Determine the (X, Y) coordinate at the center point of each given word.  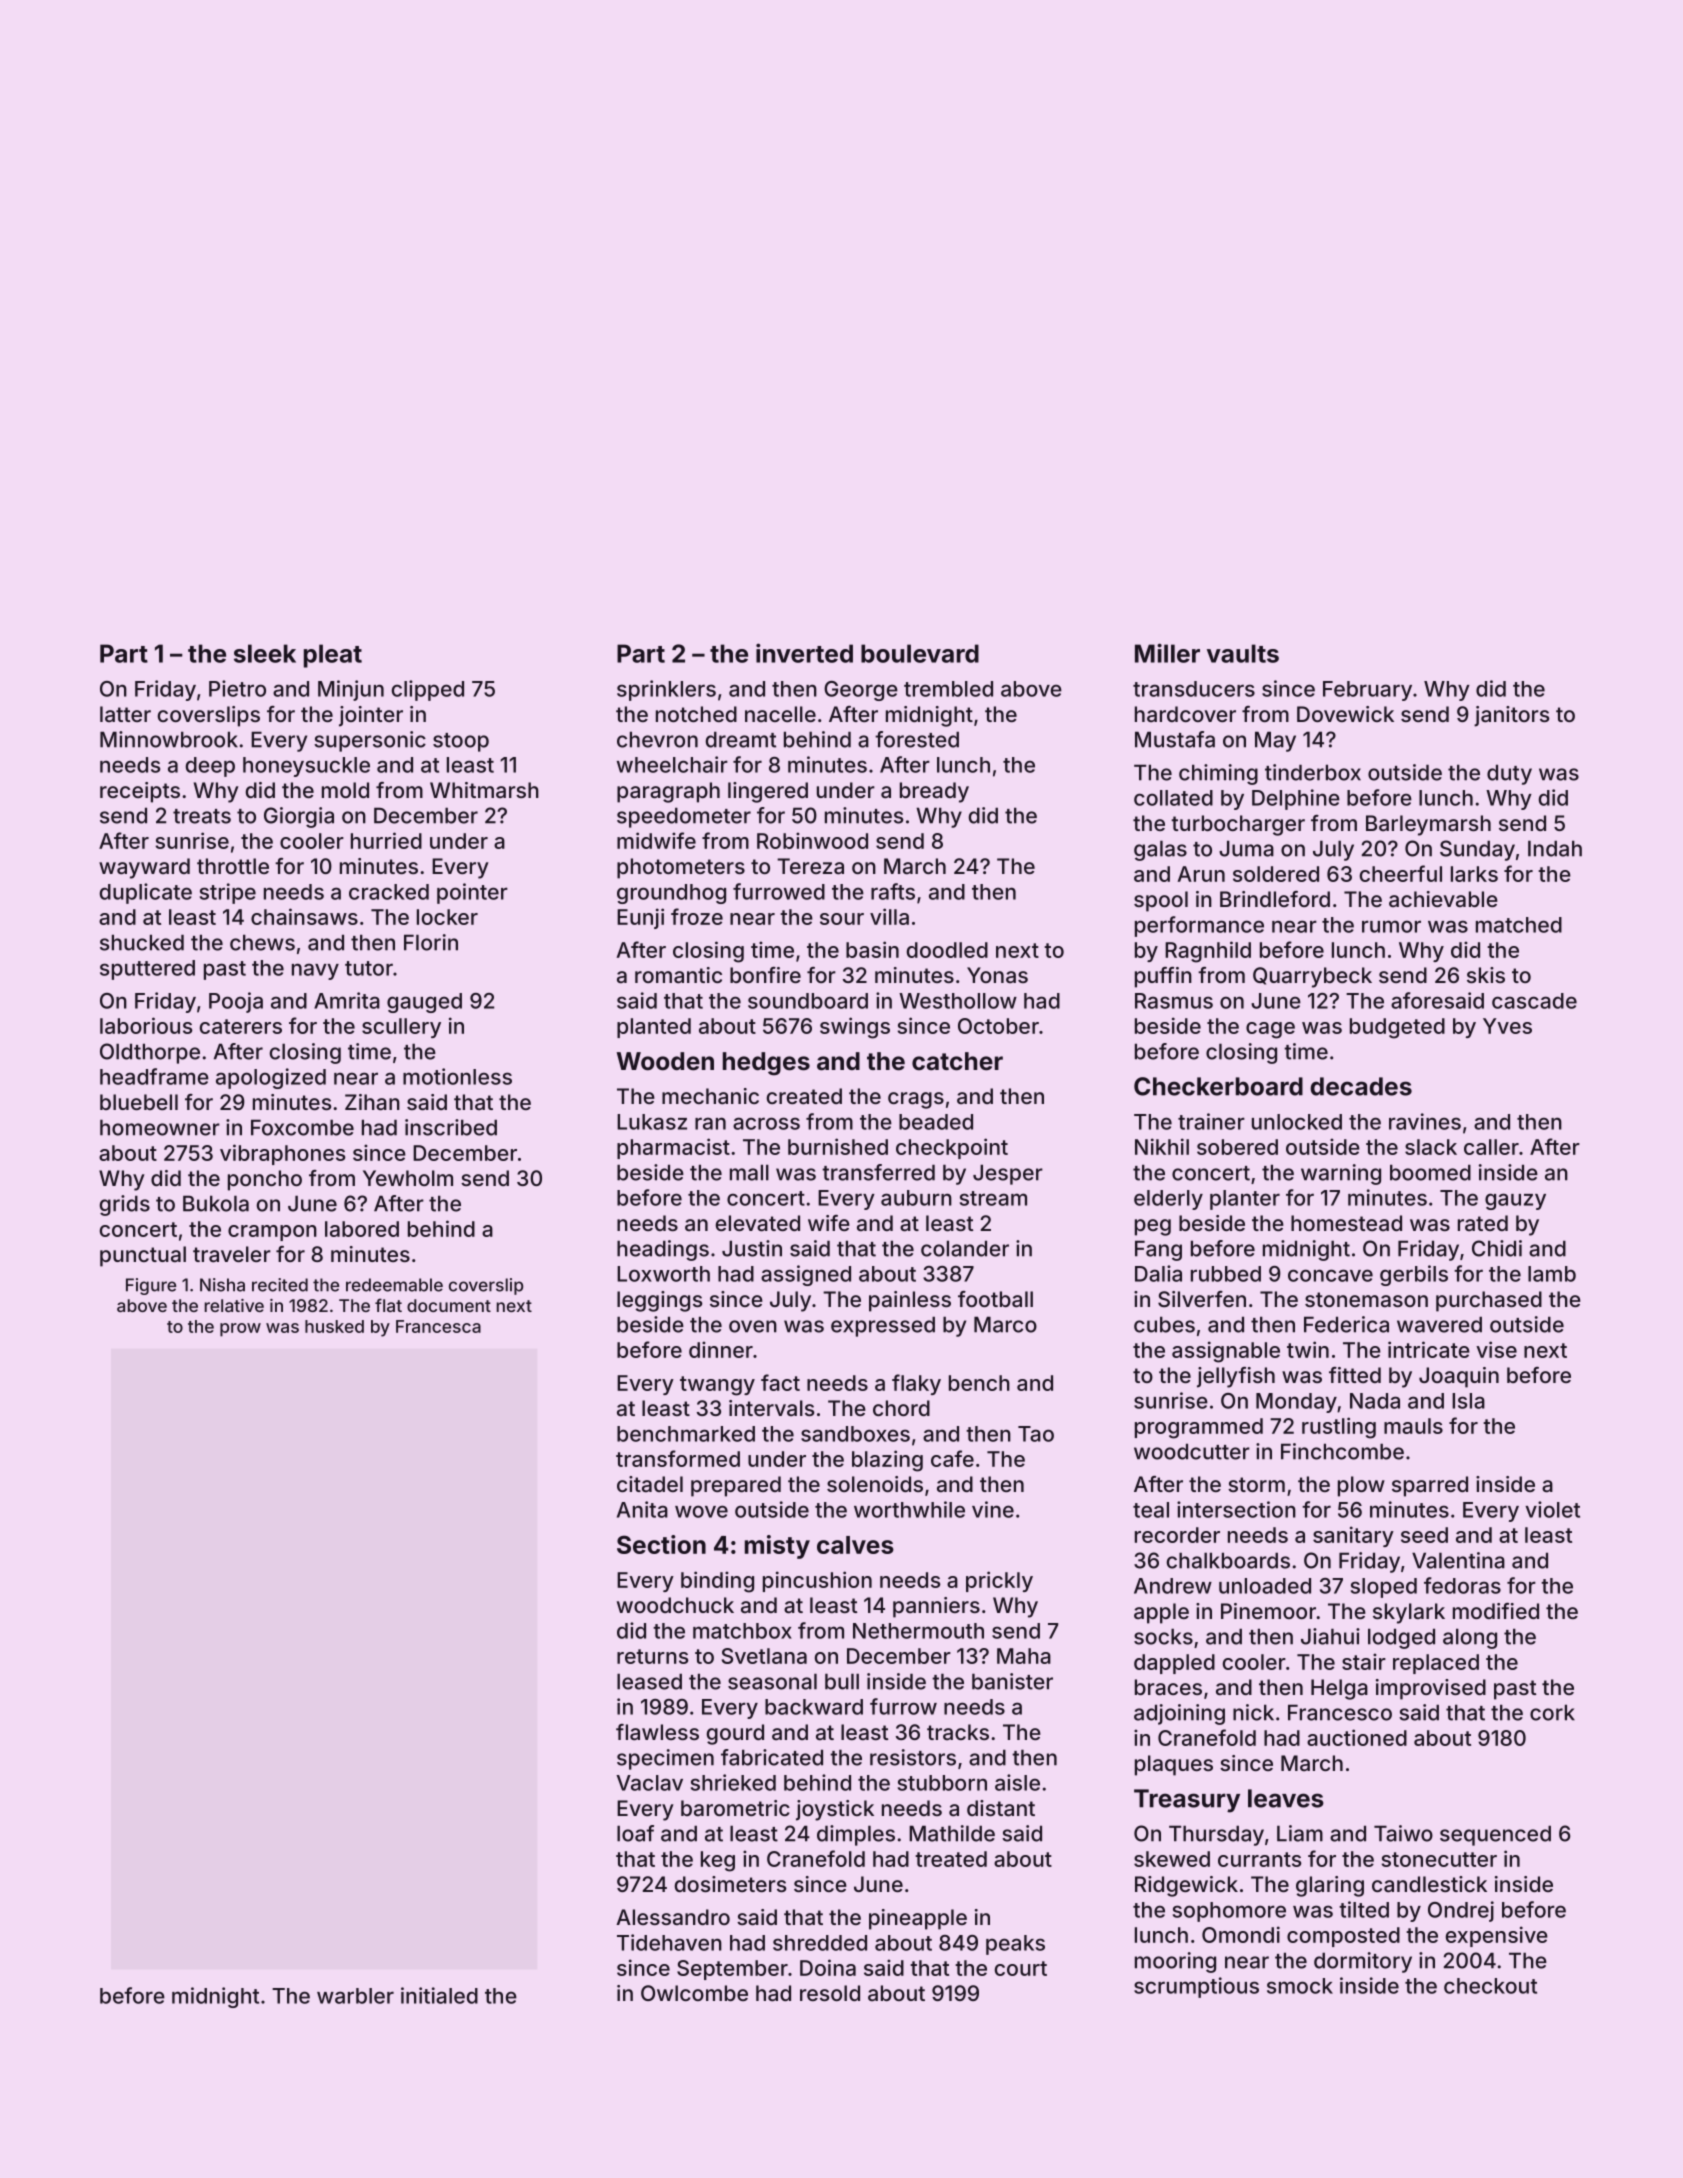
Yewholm (408, 1178)
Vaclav (649, 1783)
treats (202, 816)
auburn (916, 1198)
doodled (947, 950)
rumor (1391, 926)
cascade (1534, 1001)
